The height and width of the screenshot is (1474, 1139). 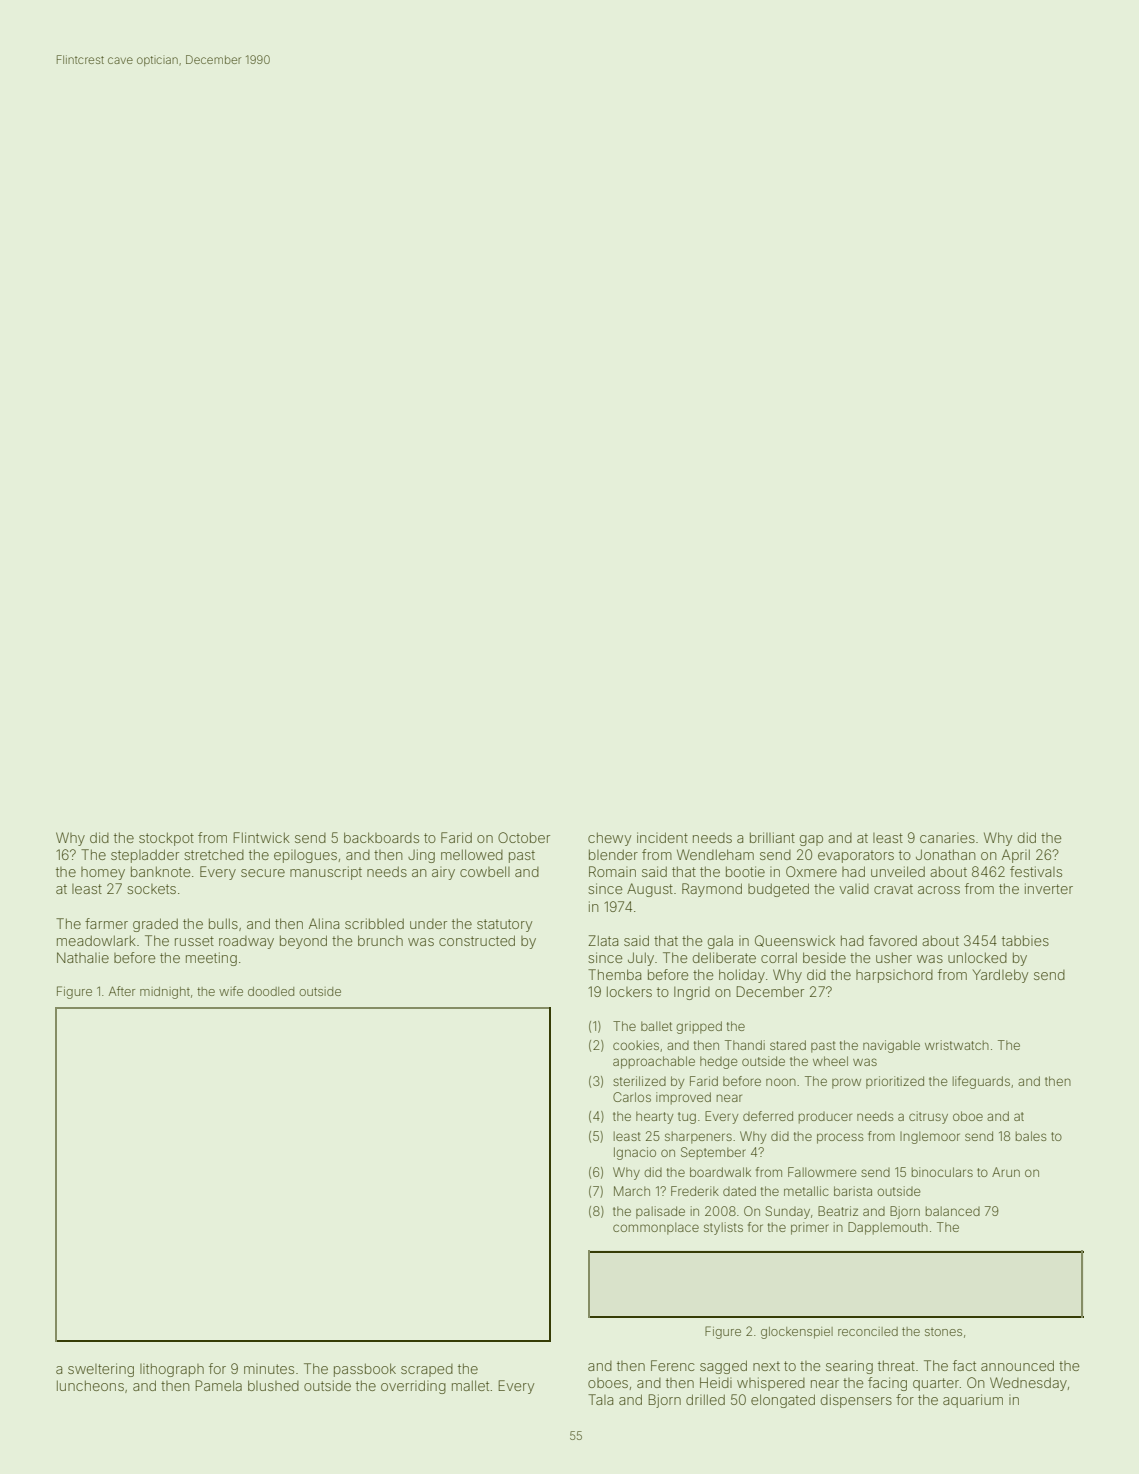 What do you see at coordinates (218, 1385) in the screenshot?
I see `Pamela` at bounding box center [218, 1385].
